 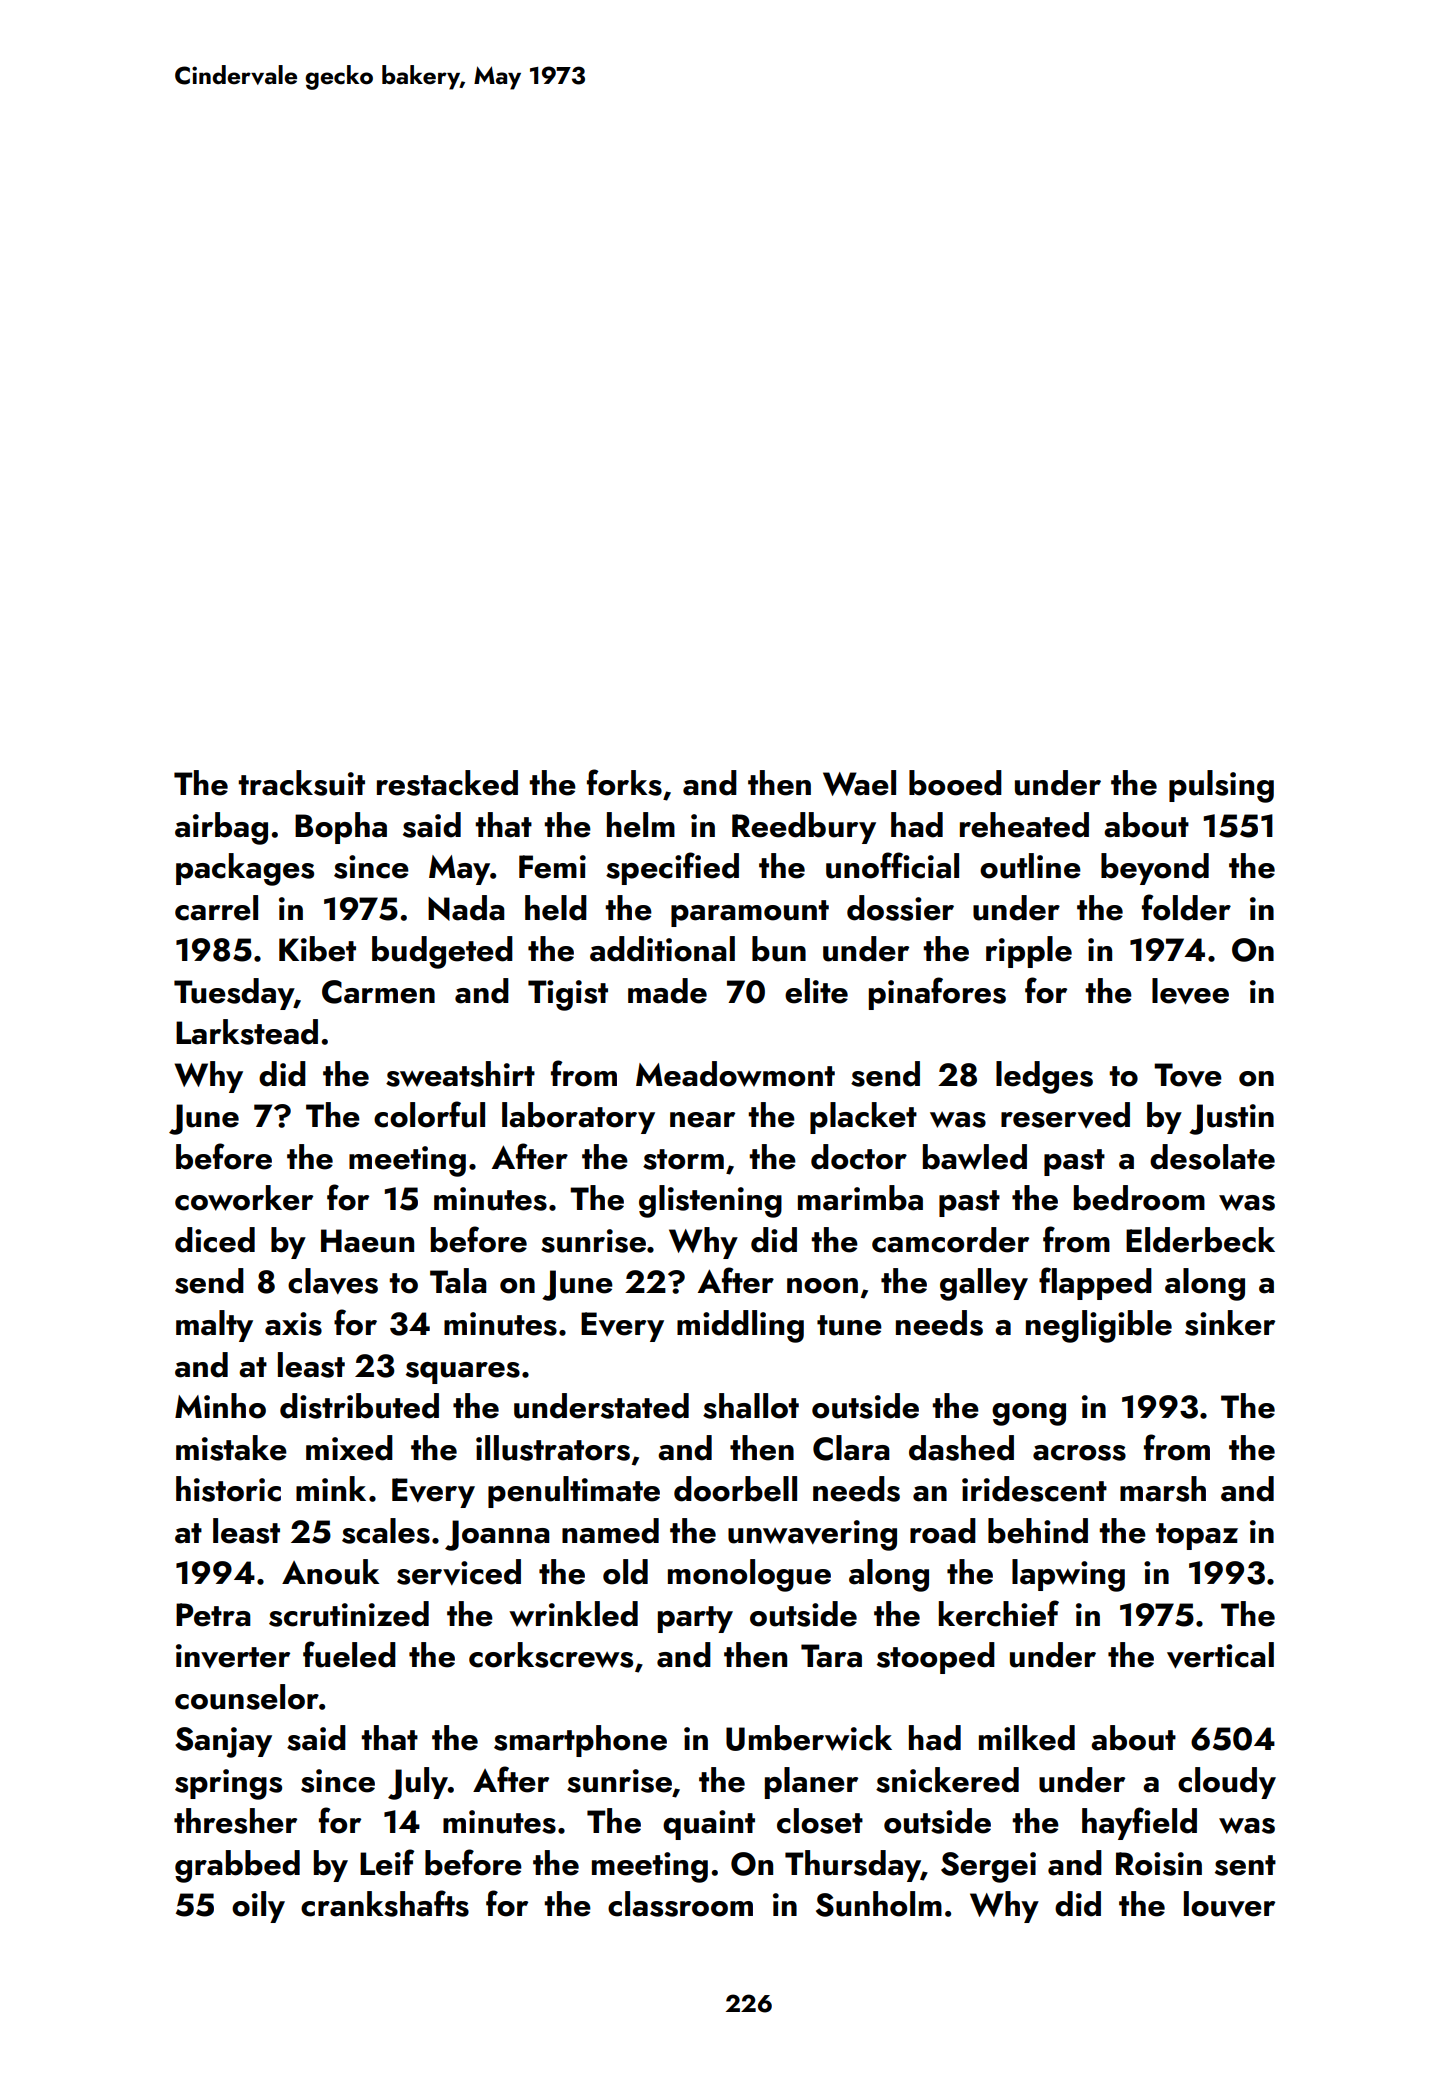 I want to click on Sunholm, so click(x=879, y=1904).
